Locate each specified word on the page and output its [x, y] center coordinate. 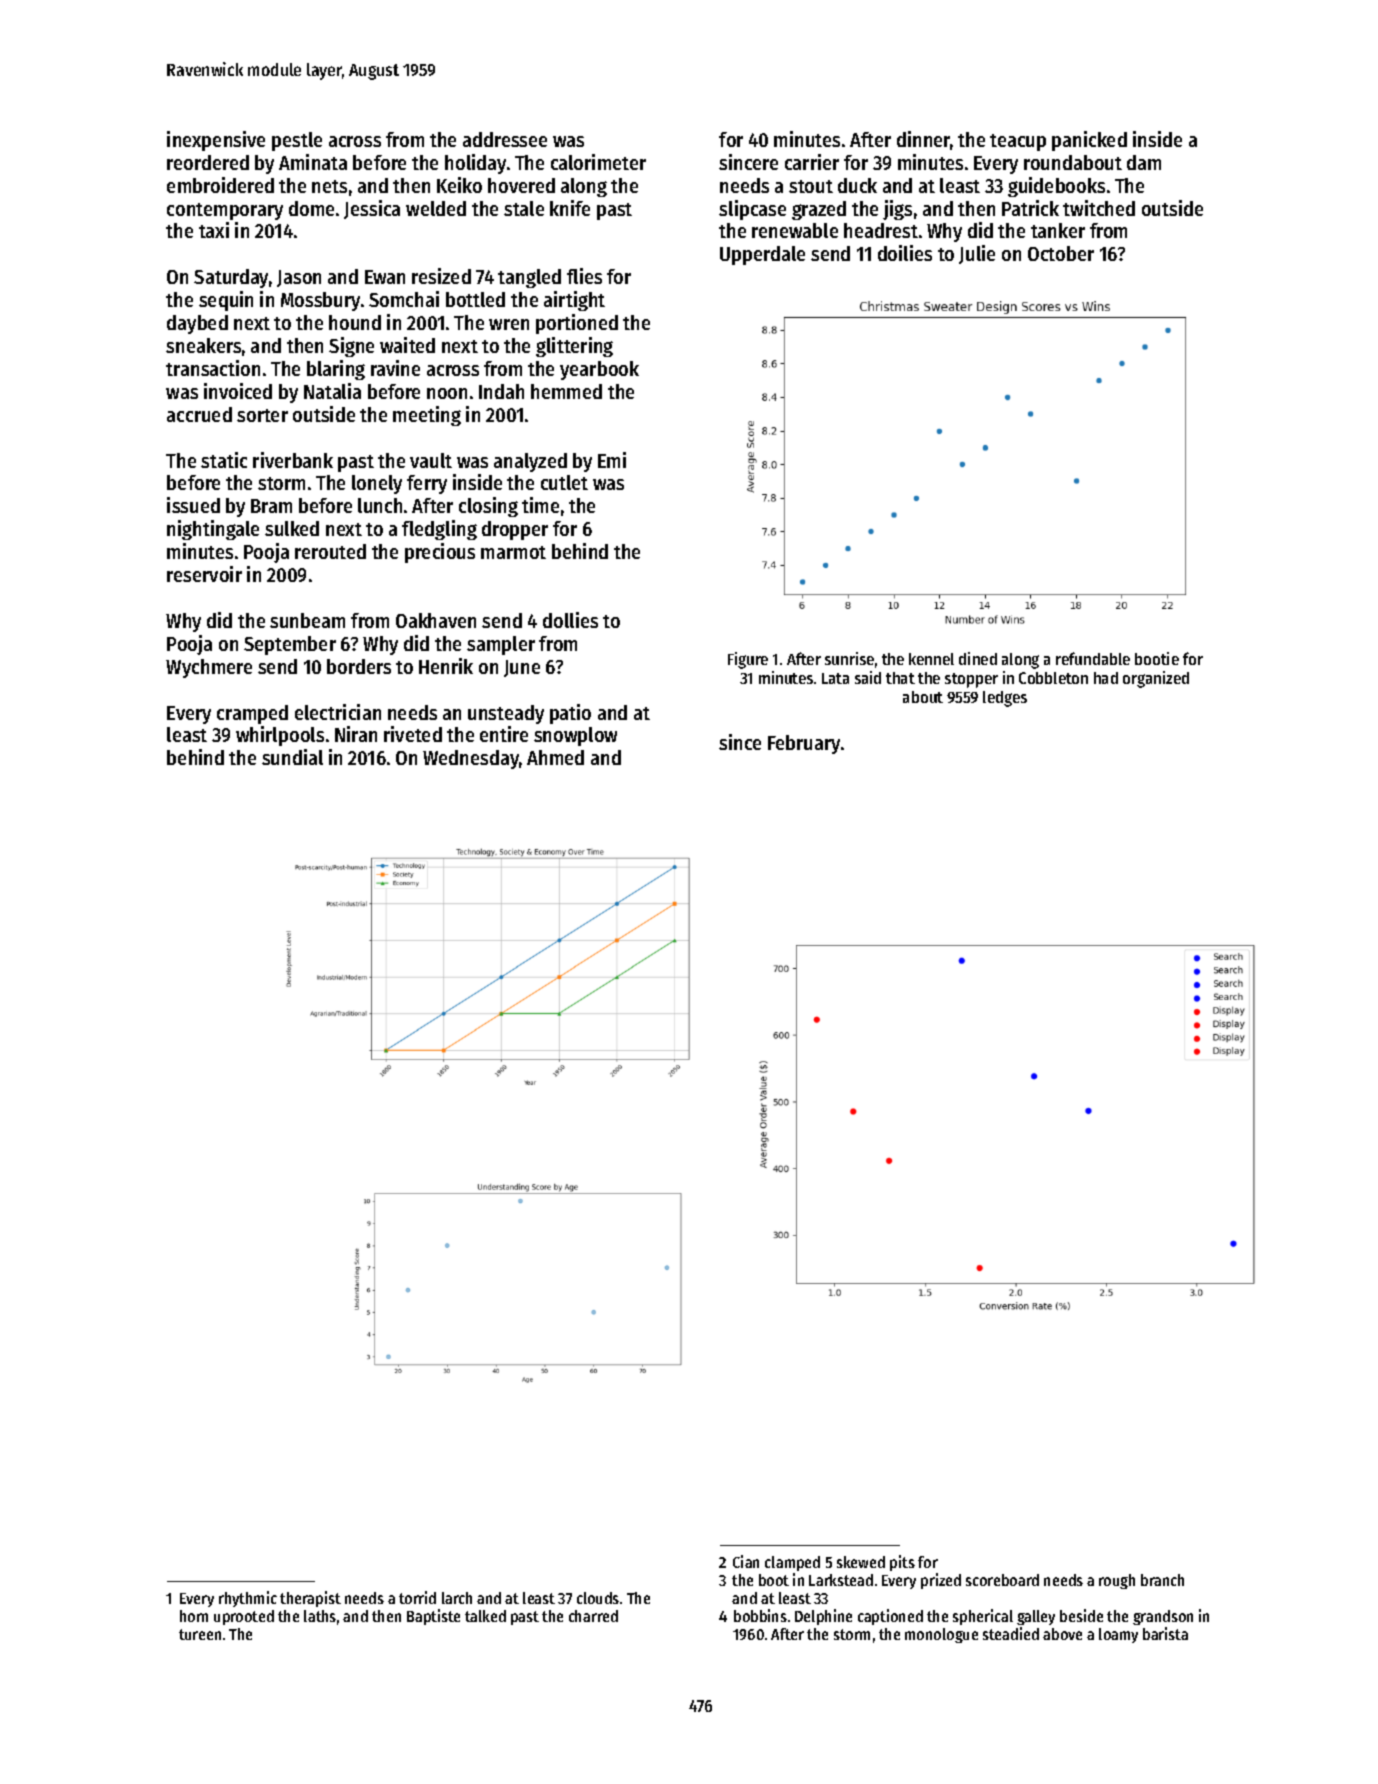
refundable [1093, 658]
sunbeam [307, 620]
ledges [1005, 699]
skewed [861, 1562]
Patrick [1030, 208]
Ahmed [555, 757]
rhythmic [248, 1599]
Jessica [372, 209]
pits [902, 1563]
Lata [835, 678]
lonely [377, 484]
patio [570, 714]
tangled [529, 278]
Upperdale [762, 255]
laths [320, 1616]
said [868, 677]
